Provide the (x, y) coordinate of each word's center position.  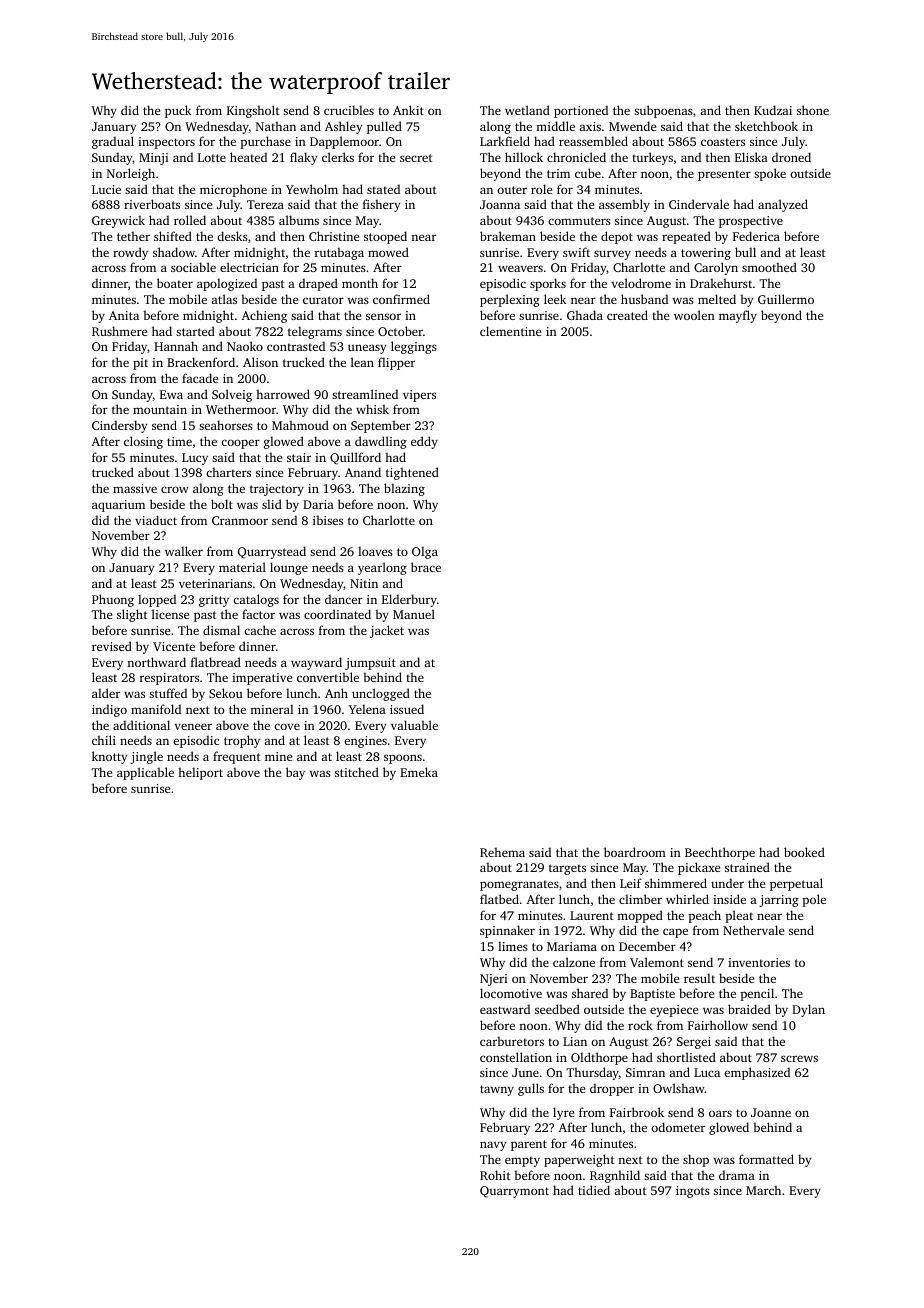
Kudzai (773, 110)
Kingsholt (253, 111)
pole (814, 900)
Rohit (495, 1175)
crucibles (349, 110)
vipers (419, 396)
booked (804, 852)
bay (295, 773)
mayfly (738, 316)
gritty (214, 601)
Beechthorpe (720, 853)
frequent (237, 757)
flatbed (499, 899)
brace (426, 567)
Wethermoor (241, 409)
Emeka (419, 772)
